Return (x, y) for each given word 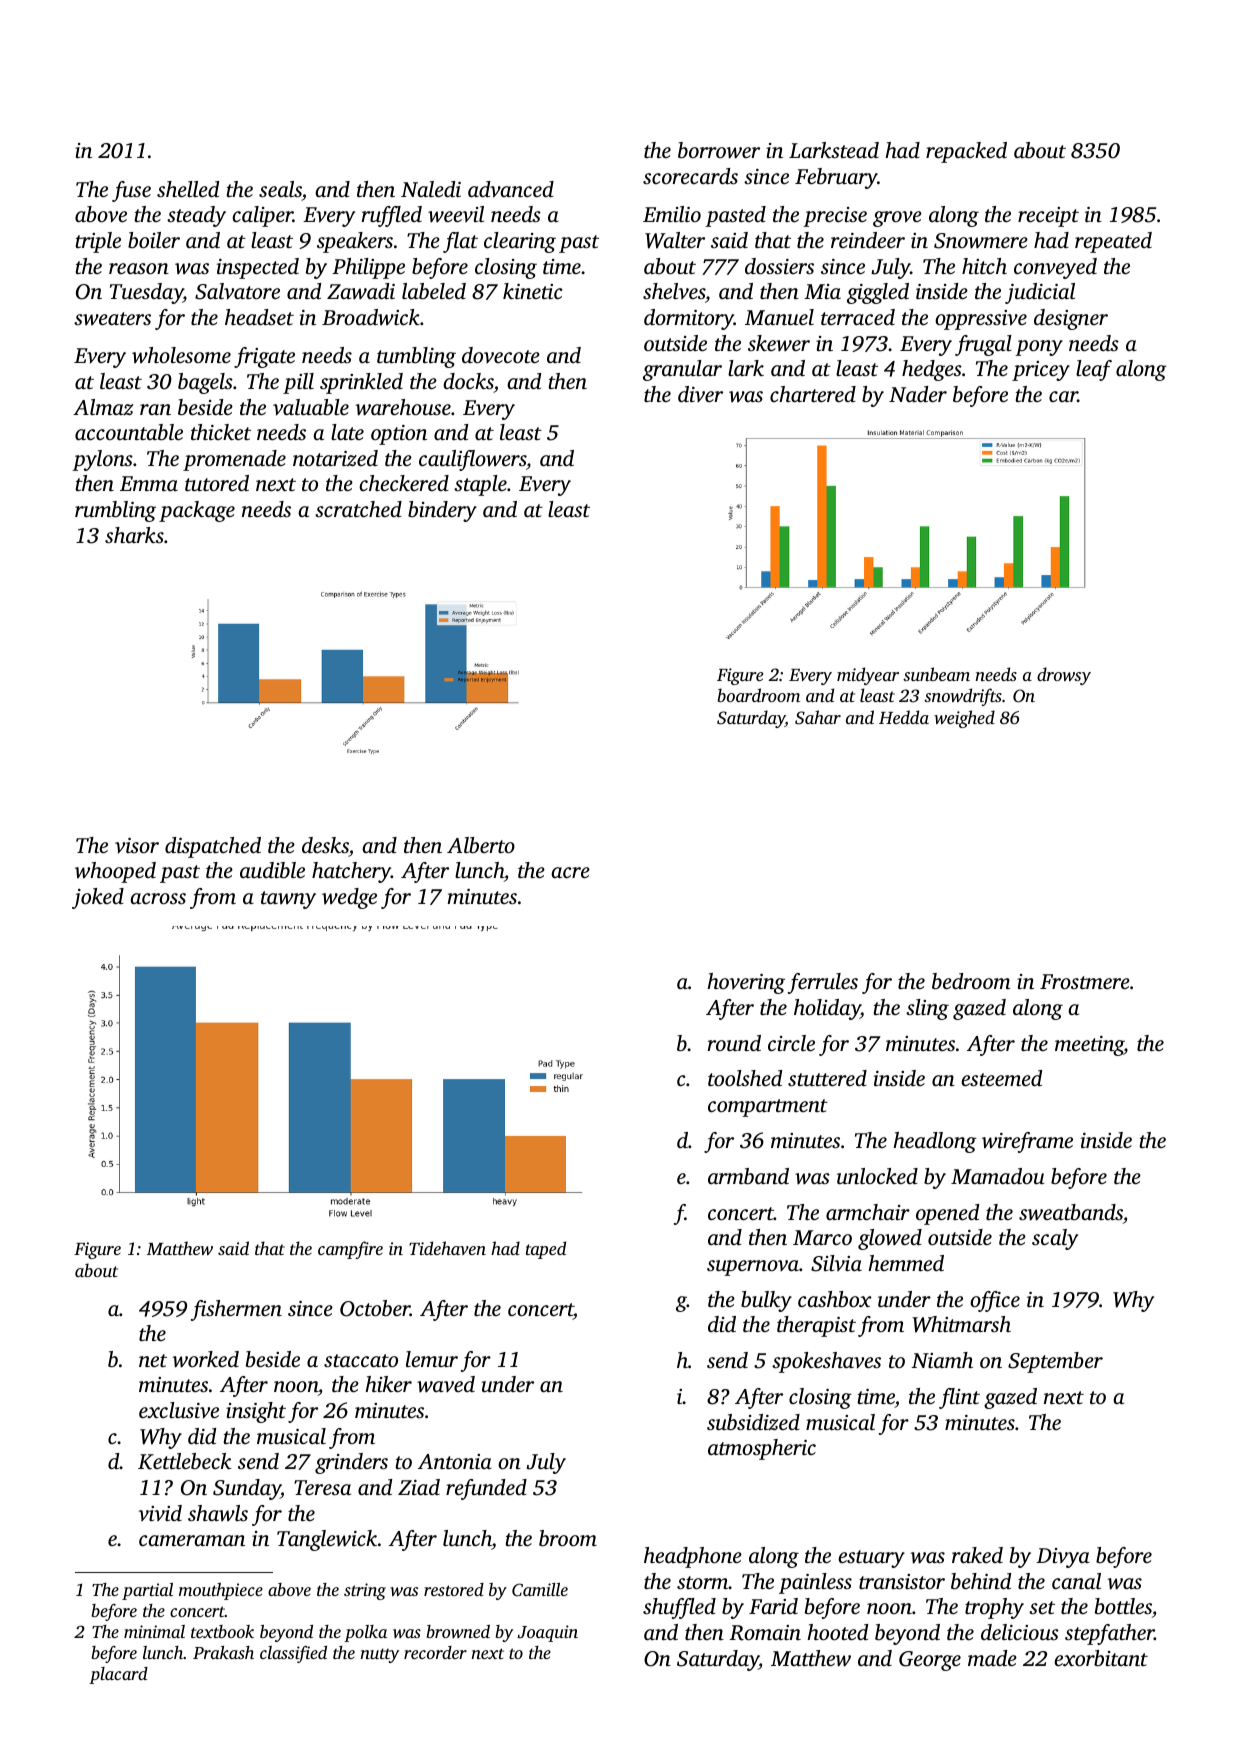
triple (98, 242)
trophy (994, 1608)
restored (454, 1589)
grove (897, 219)
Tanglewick (327, 1540)
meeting (1089, 1046)
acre (570, 872)
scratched (358, 509)
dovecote (501, 355)
